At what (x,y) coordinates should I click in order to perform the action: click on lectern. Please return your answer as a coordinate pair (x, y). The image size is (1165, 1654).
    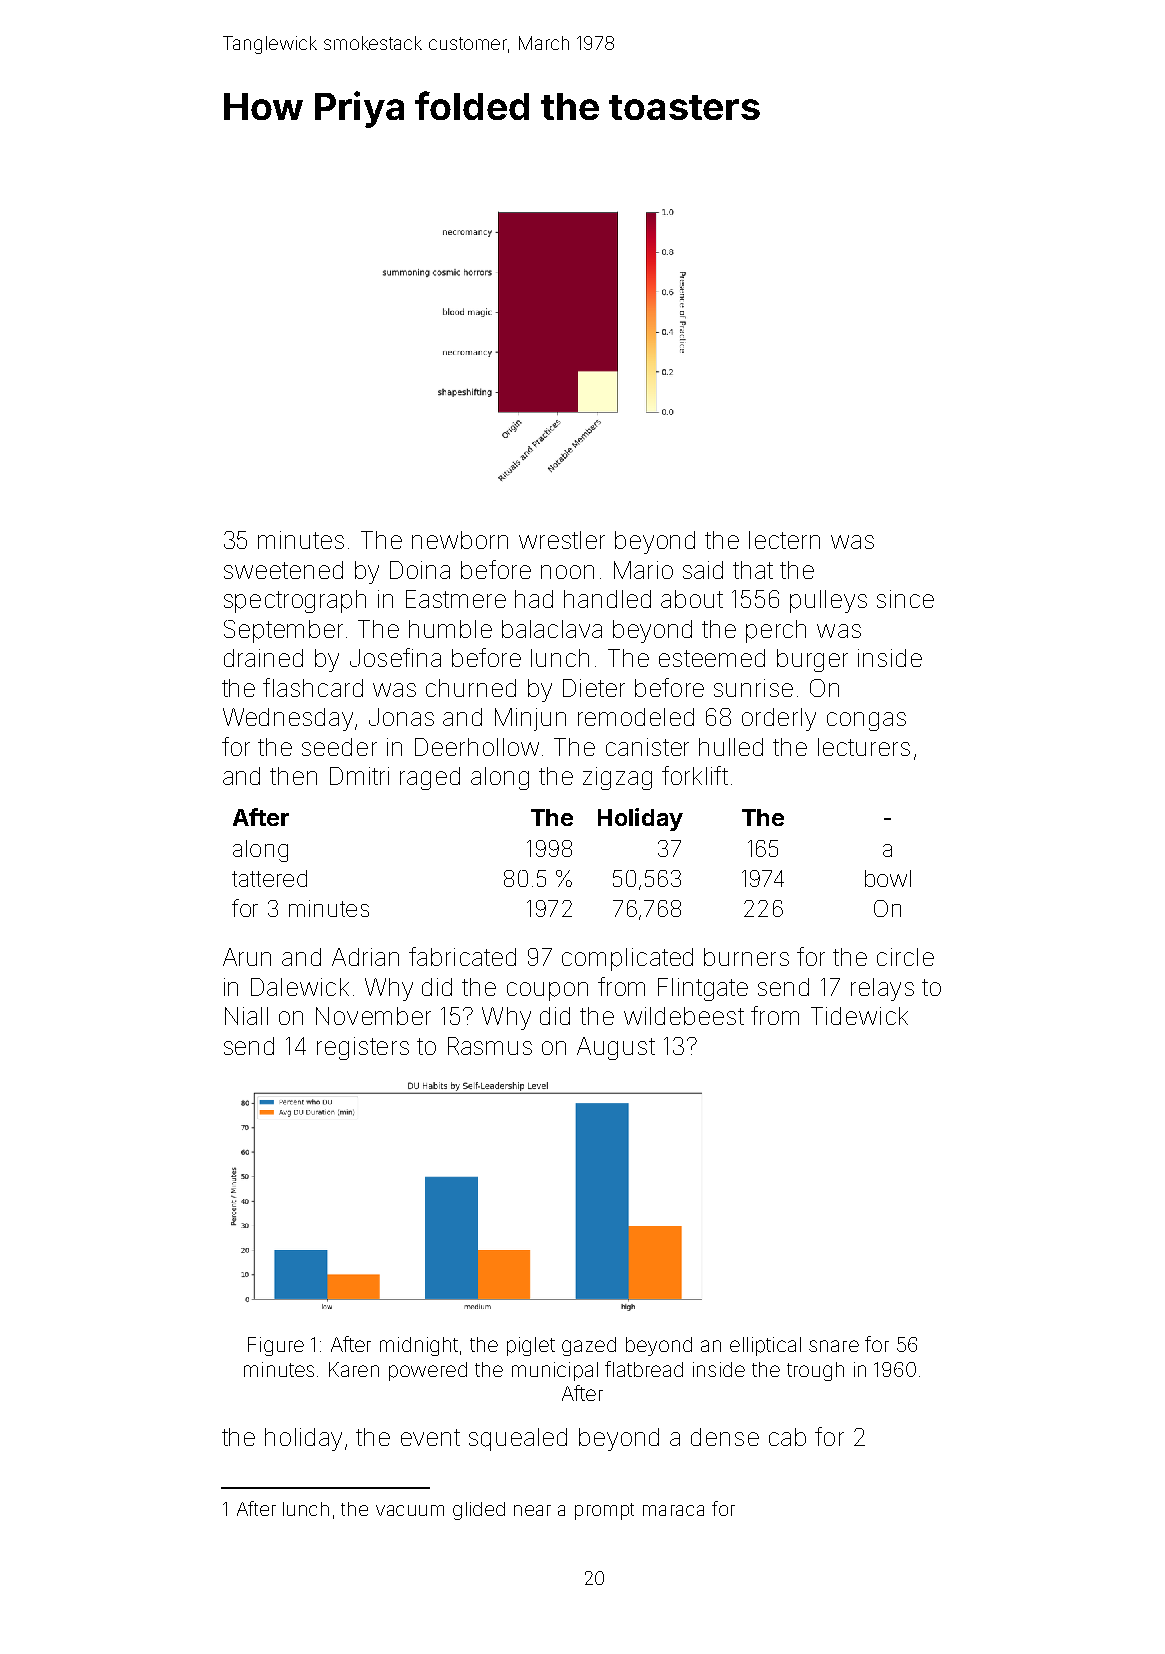
    Looking at the image, I should click on (784, 540).
